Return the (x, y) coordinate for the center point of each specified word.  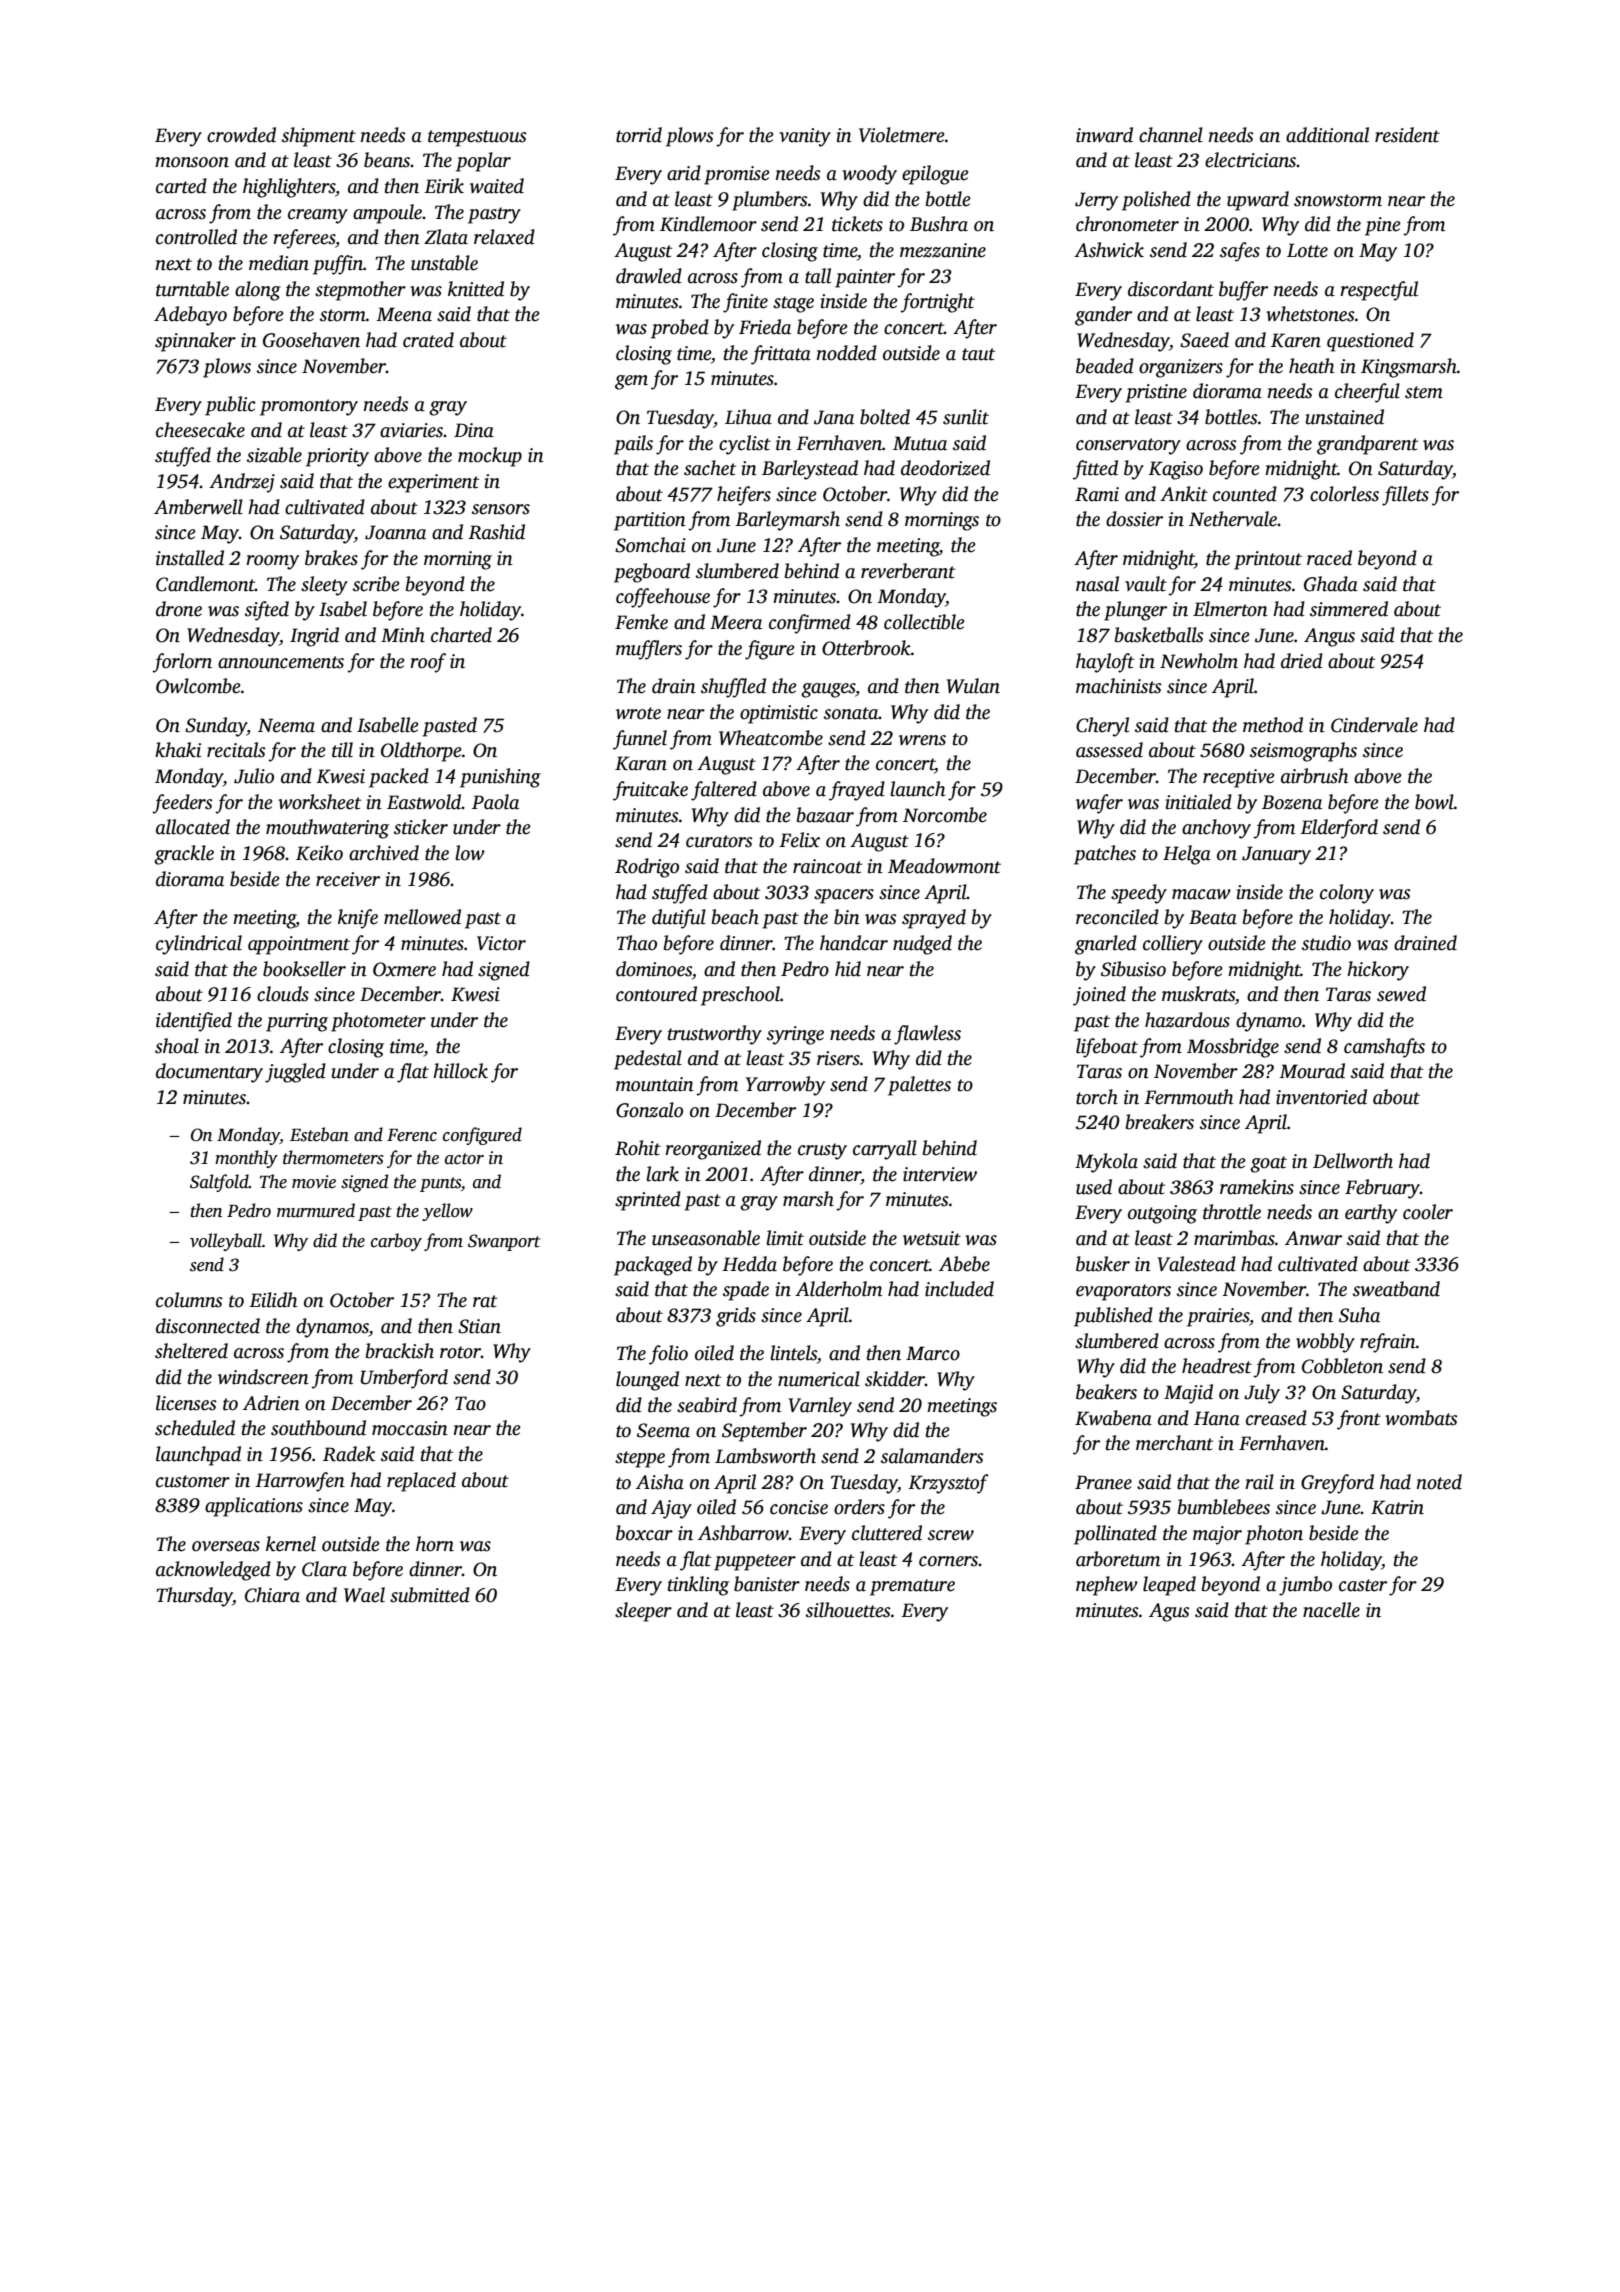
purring (297, 1022)
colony (1347, 894)
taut (978, 354)
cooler (1428, 1212)
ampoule (388, 214)
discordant (1171, 289)
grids (736, 1317)
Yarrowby (785, 1086)
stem (1424, 392)
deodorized (945, 468)
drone (179, 609)
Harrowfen (300, 1482)
